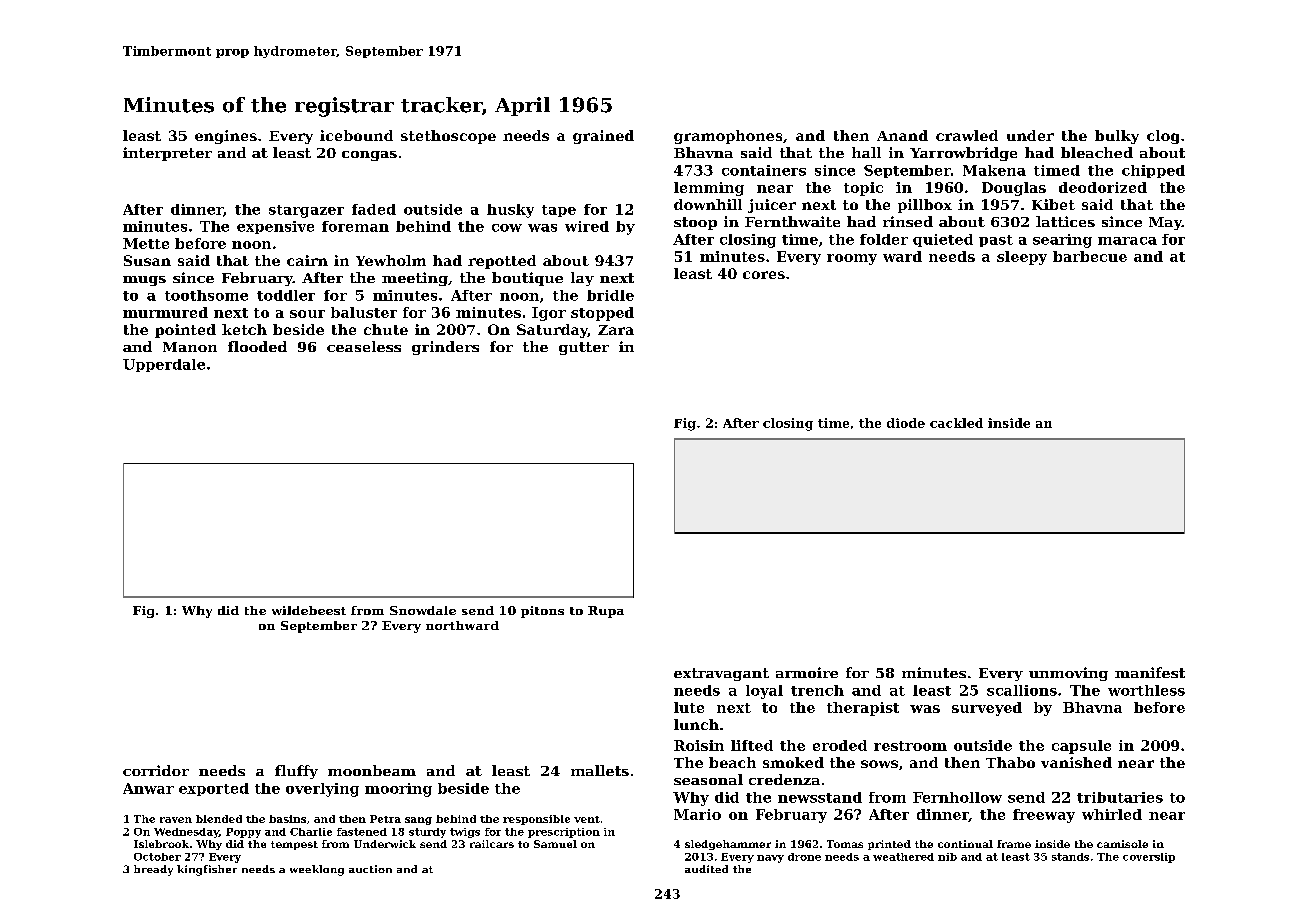 This screenshot has height=924, width=1308. Describe the element at coordinates (1022, 258) in the screenshot. I see `sleepy` at that location.
